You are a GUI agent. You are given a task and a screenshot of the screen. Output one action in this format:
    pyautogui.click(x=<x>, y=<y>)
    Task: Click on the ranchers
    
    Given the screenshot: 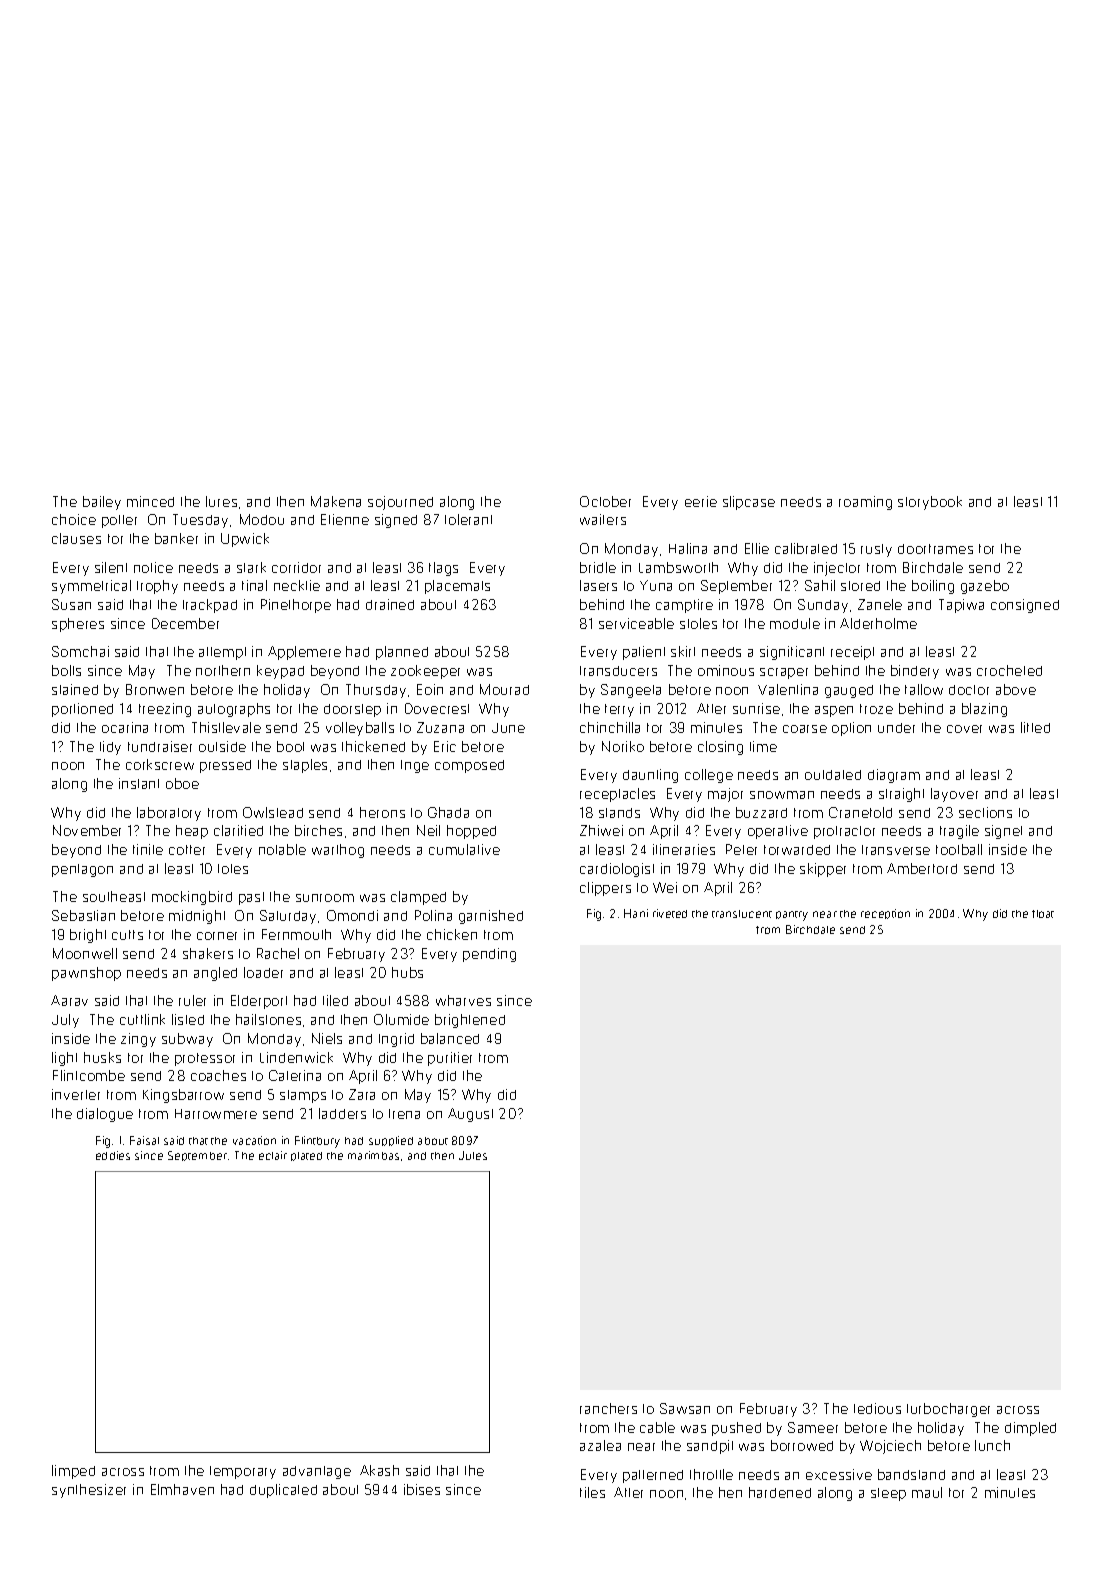 What is the action you would take?
    pyautogui.click(x=608, y=1408)
